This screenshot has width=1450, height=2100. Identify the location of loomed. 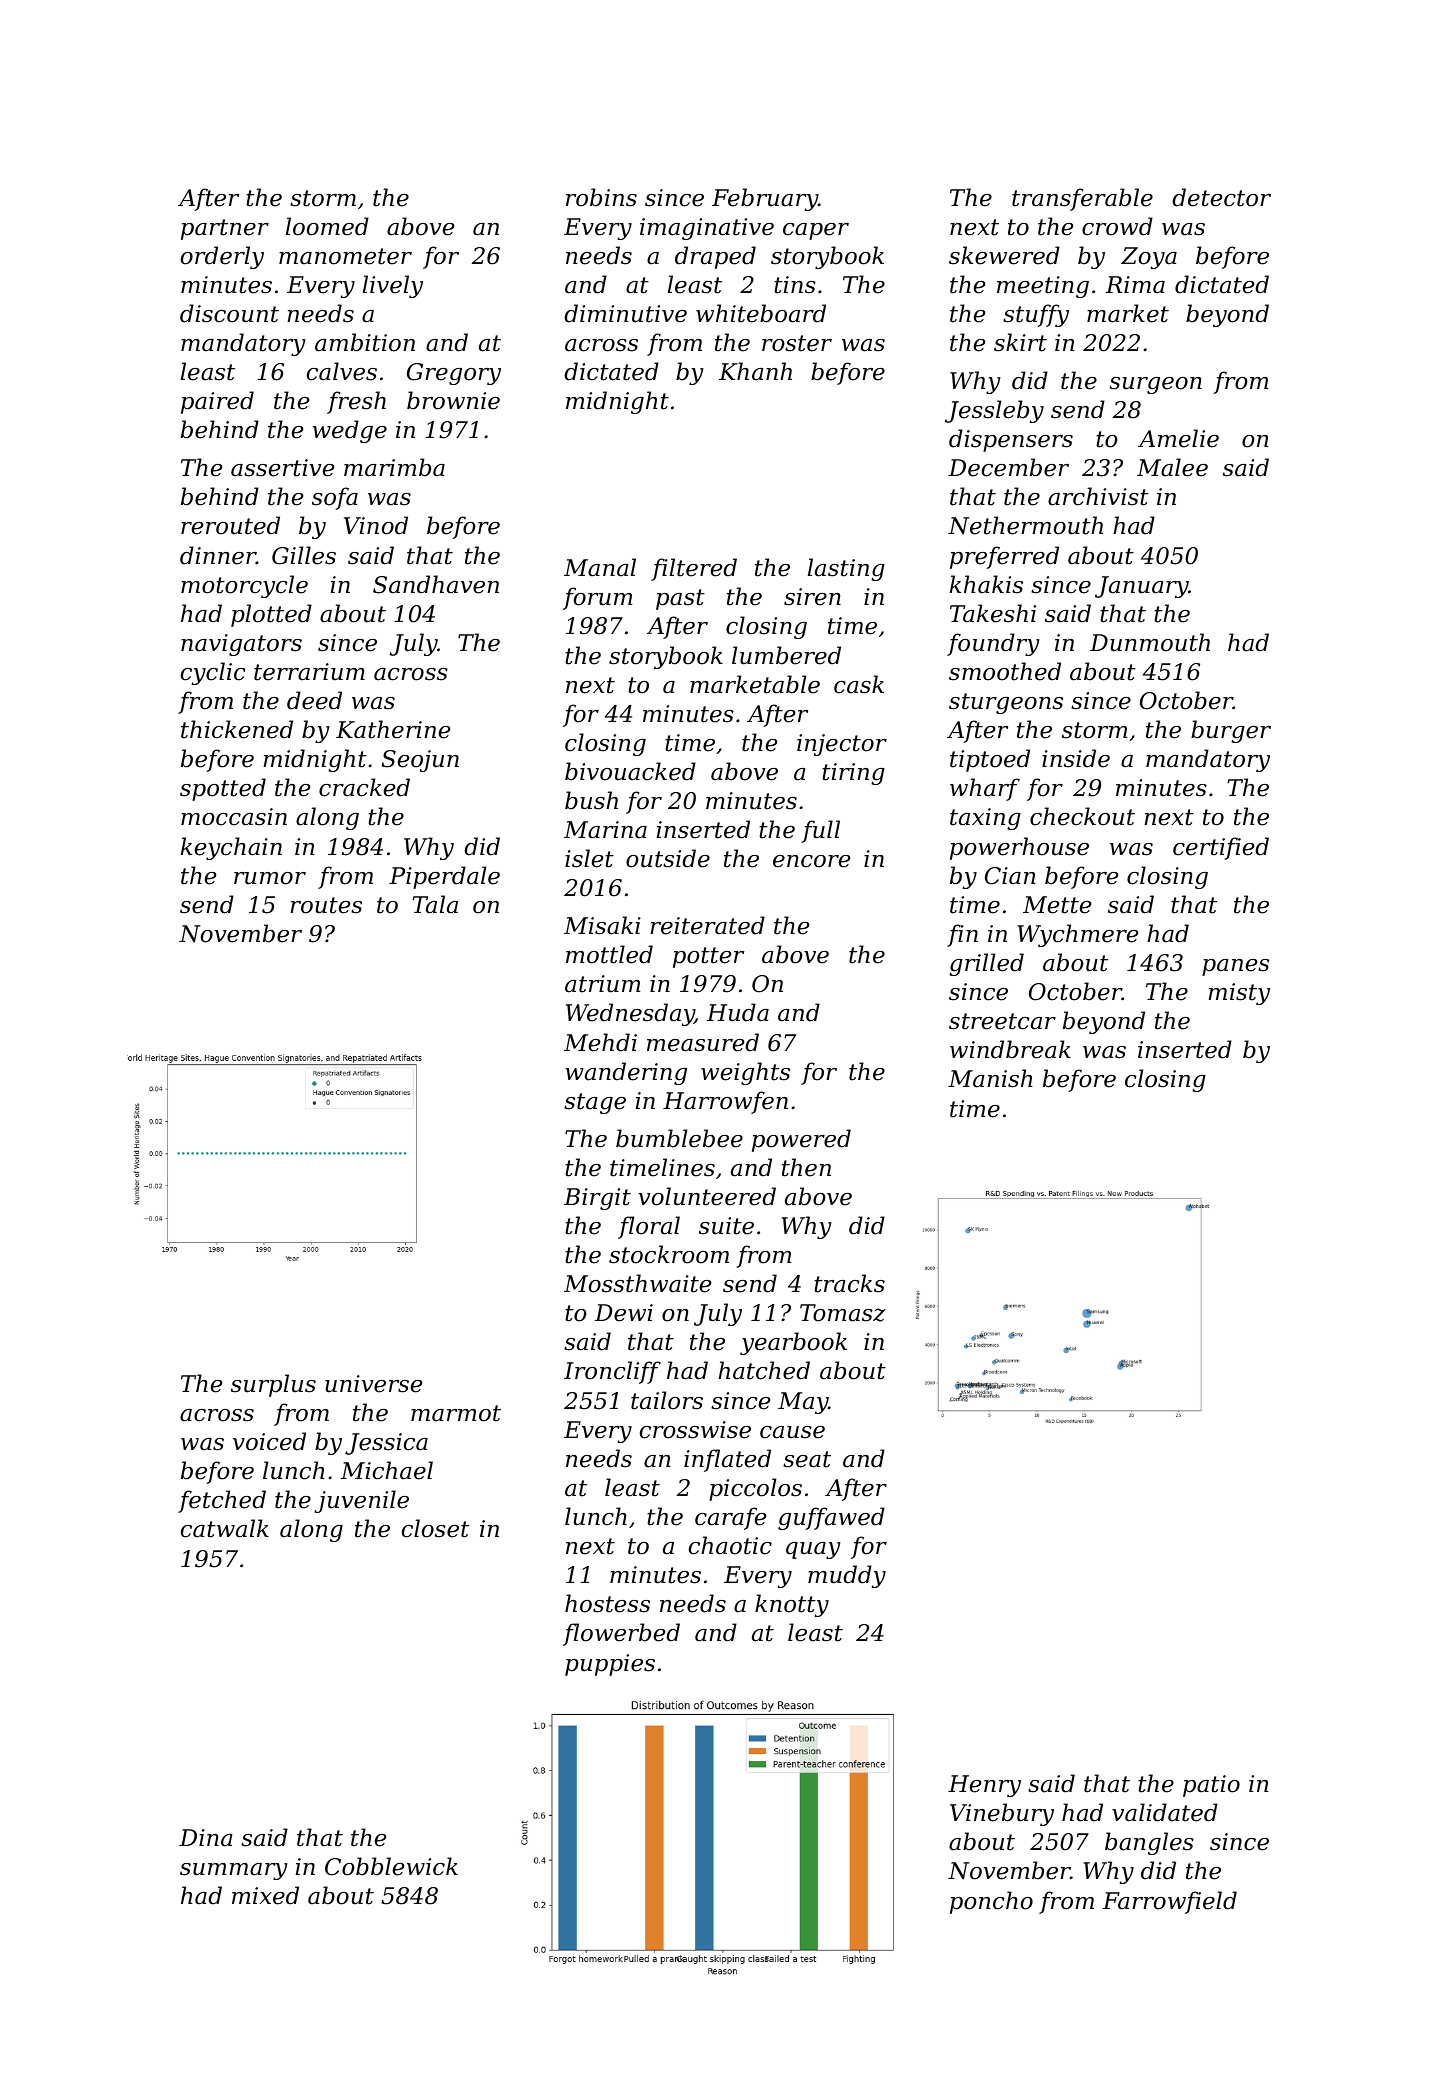
(327, 226).
